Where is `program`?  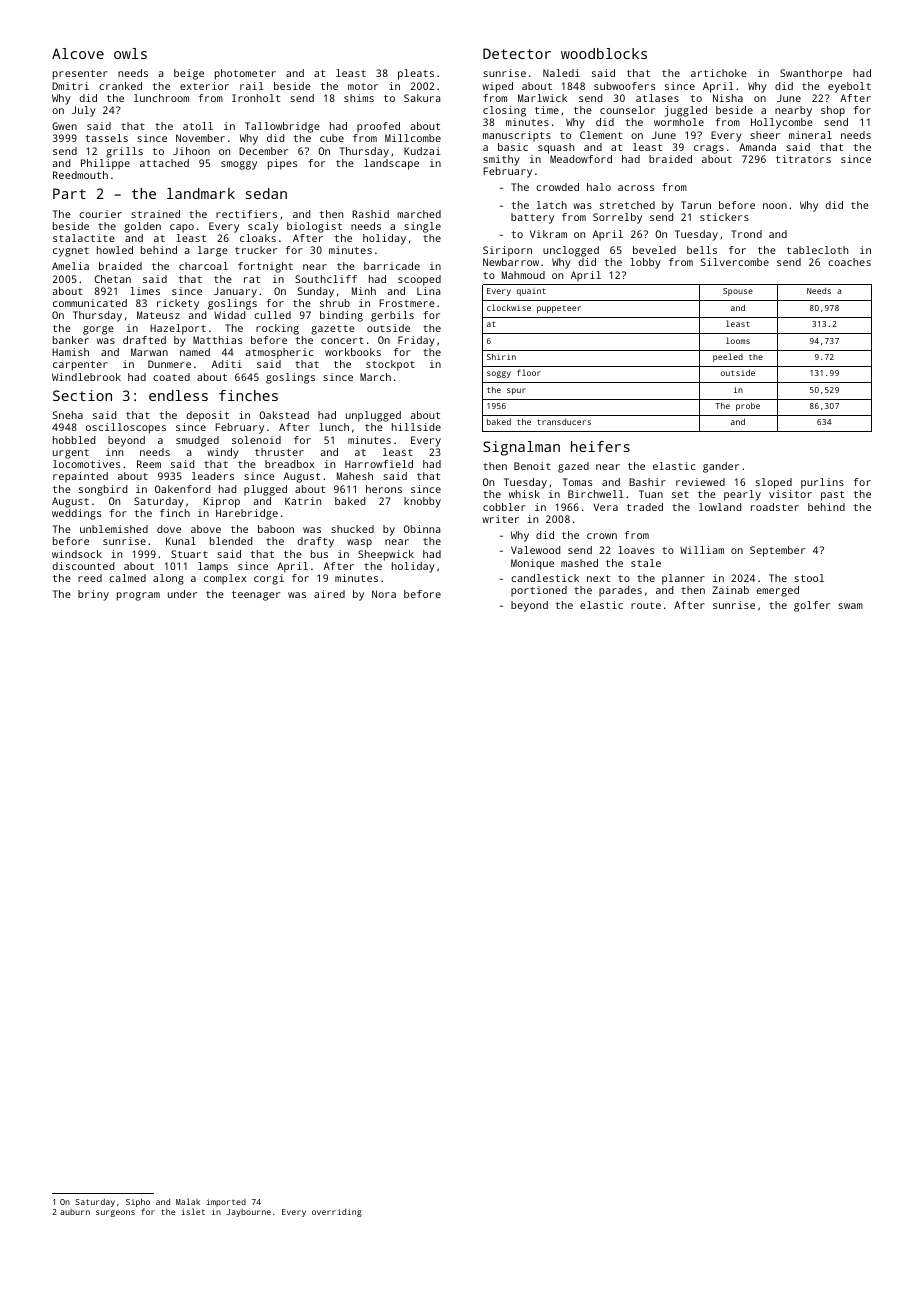
program is located at coordinates (138, 596).
